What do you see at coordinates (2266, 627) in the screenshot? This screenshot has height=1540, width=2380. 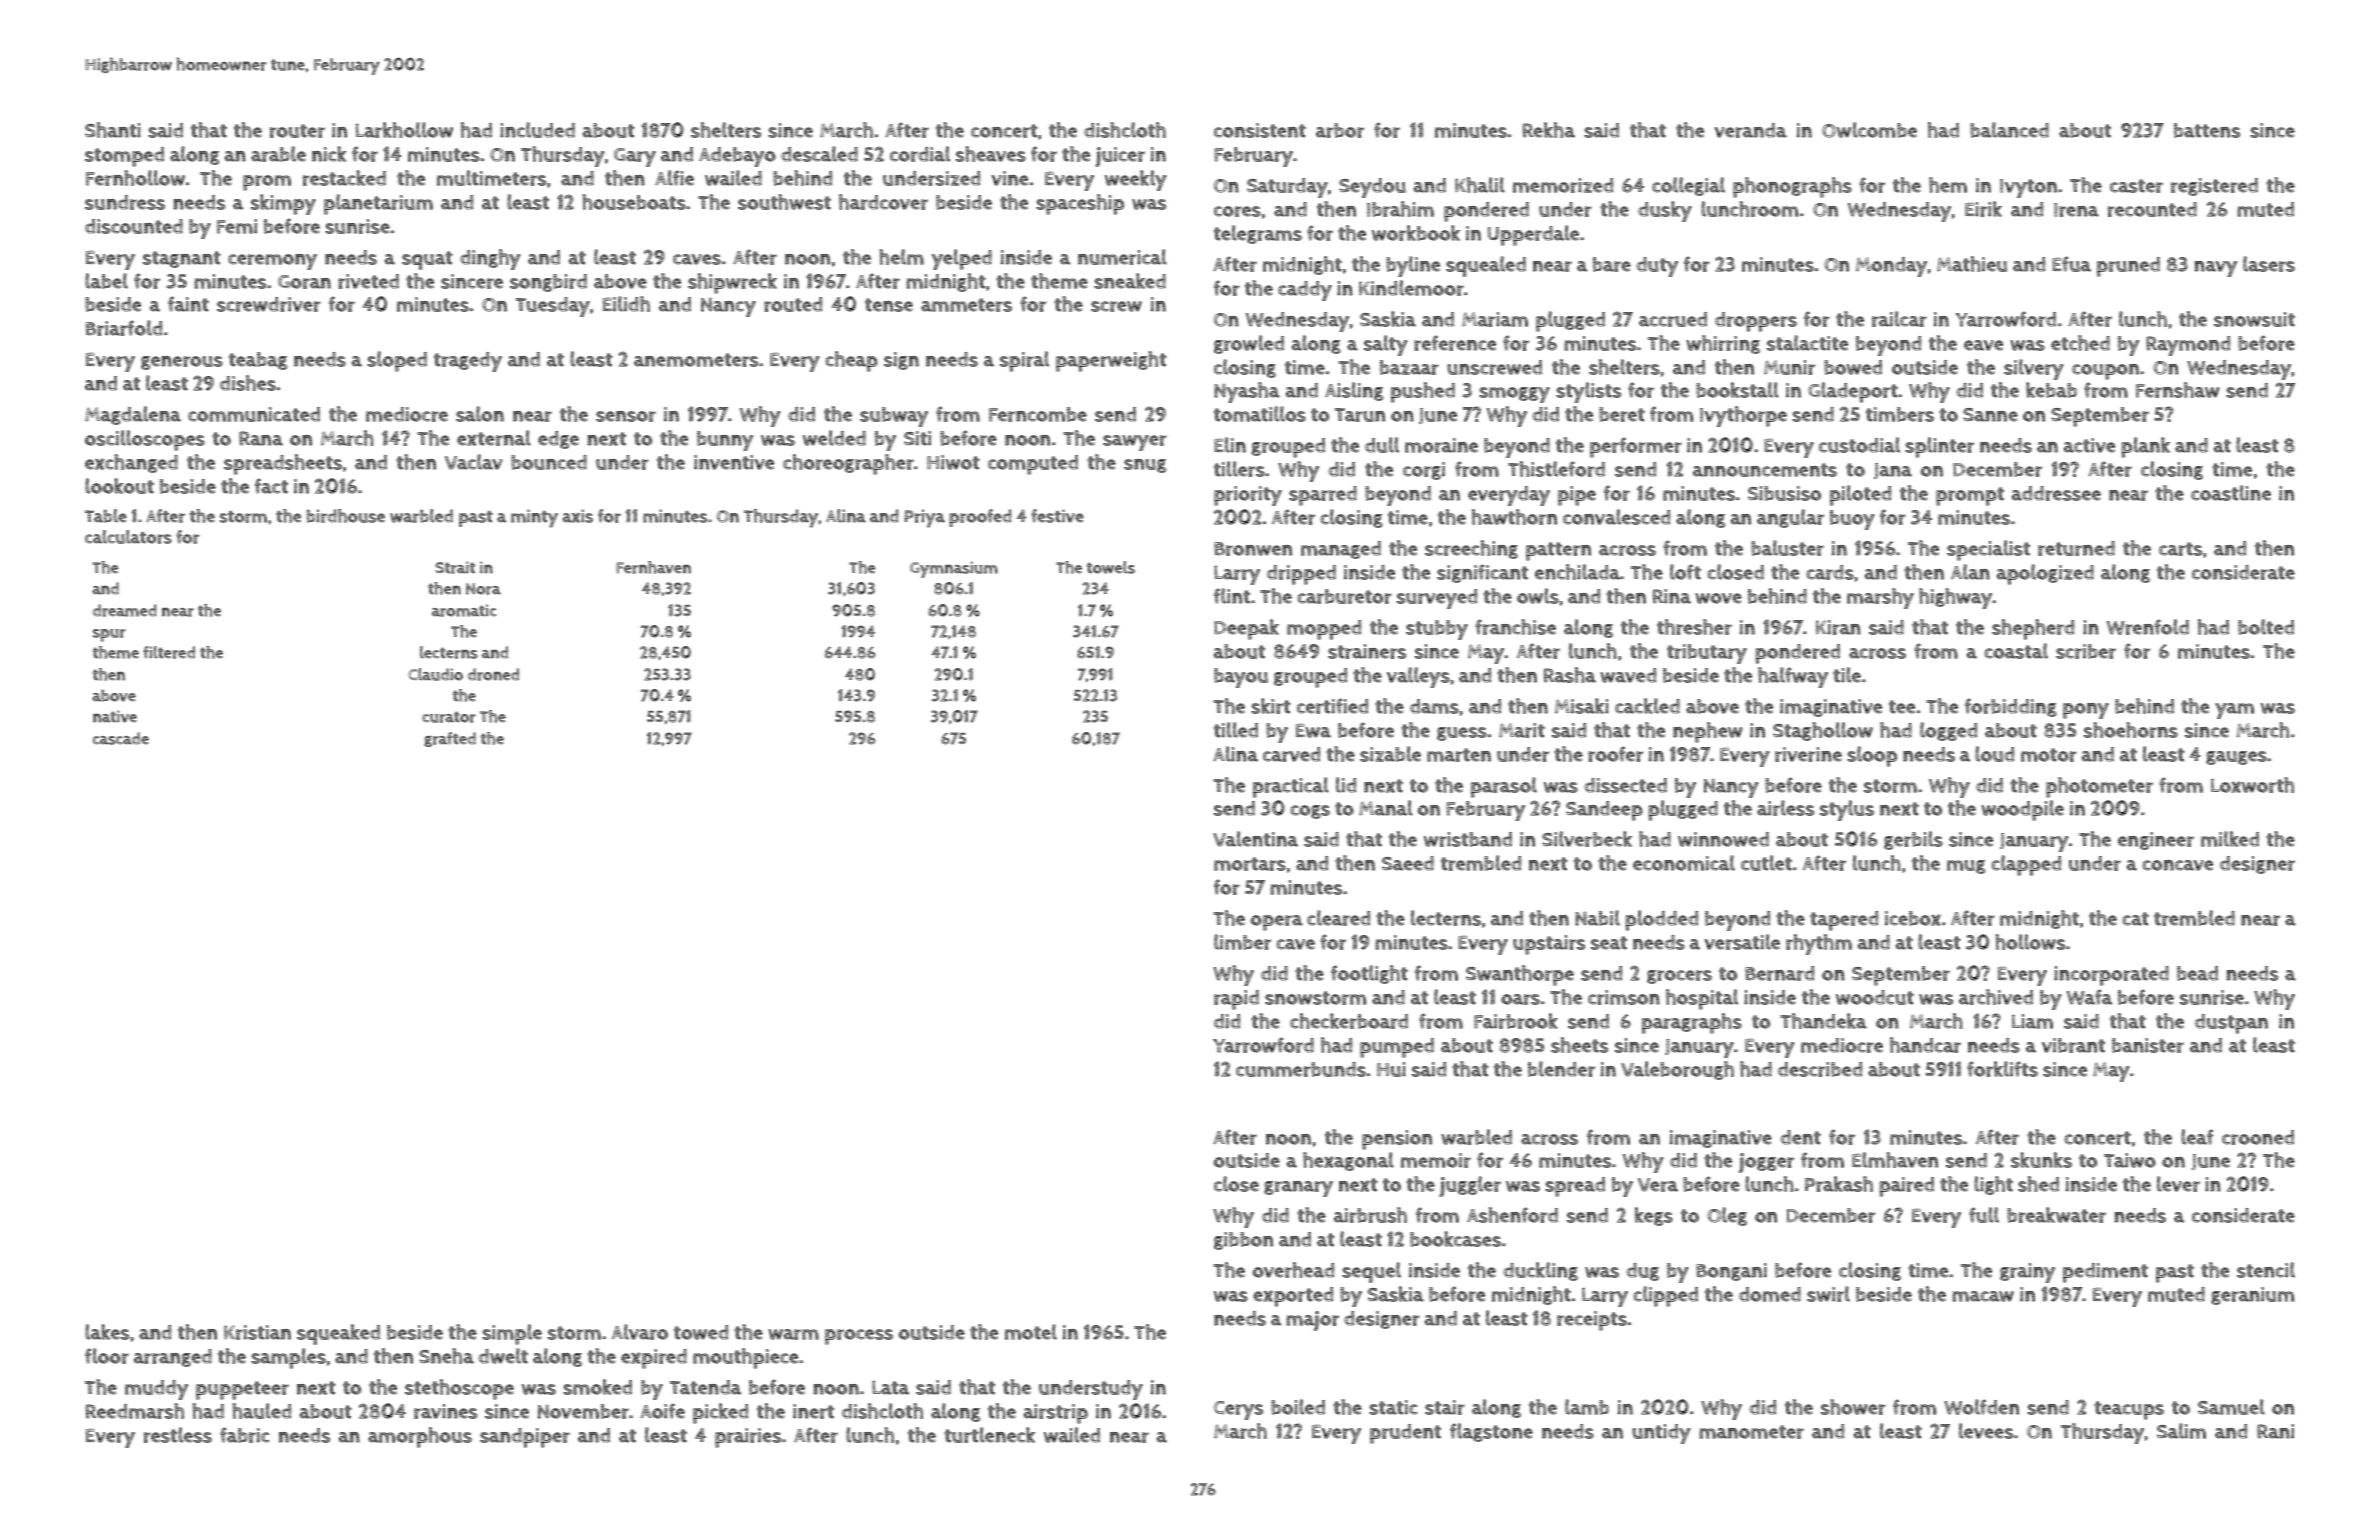 I see `bolted` at bounding box center [2266, 627].
